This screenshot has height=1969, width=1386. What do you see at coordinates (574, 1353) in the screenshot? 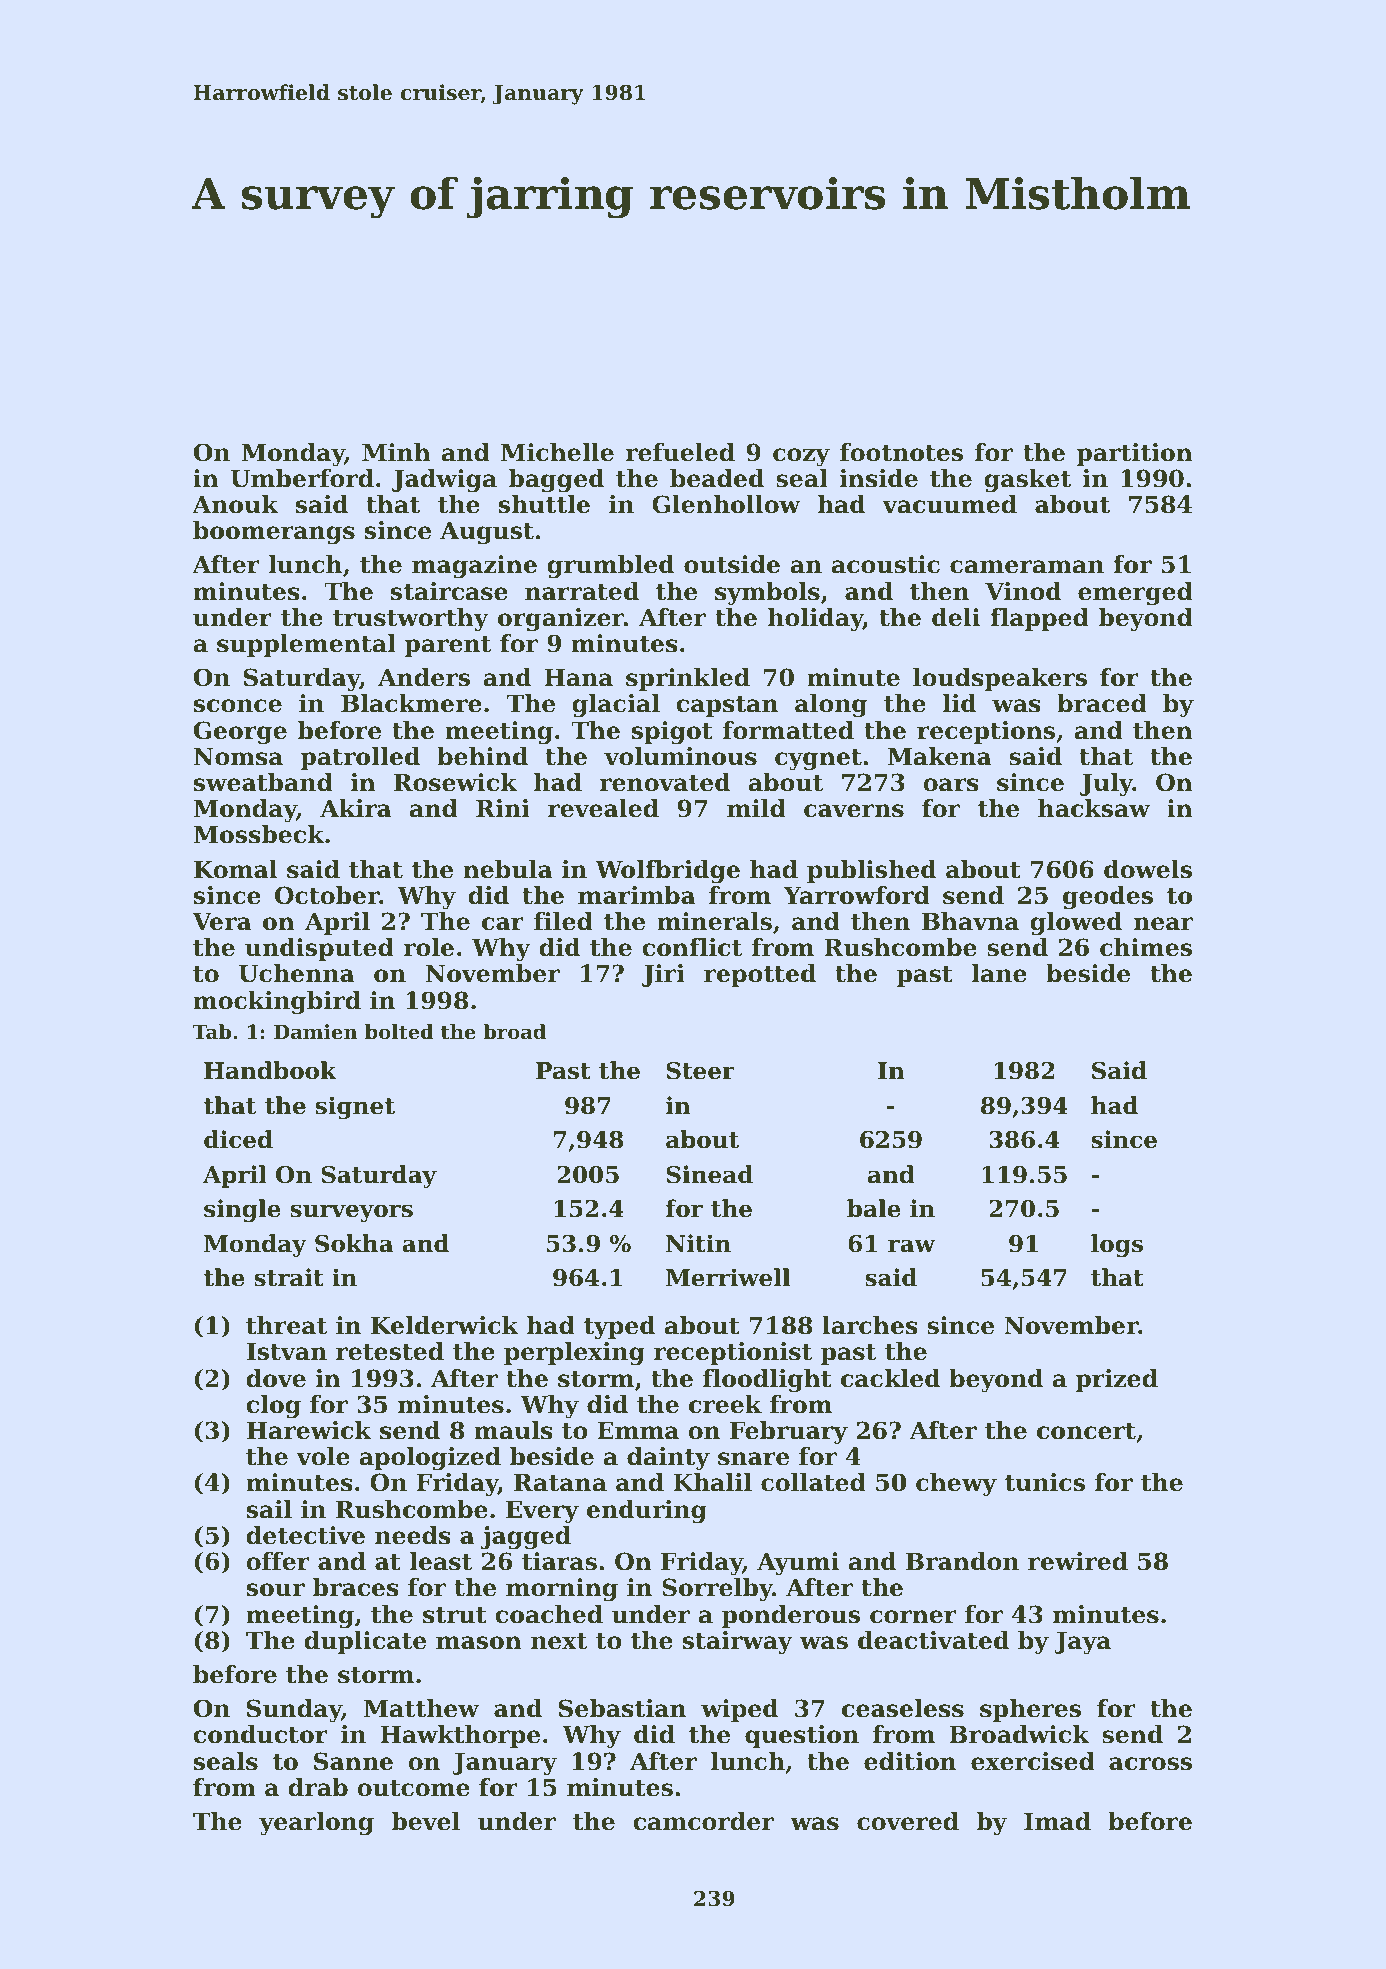
I see `perplexing` at bounding box center [574, 1353].
